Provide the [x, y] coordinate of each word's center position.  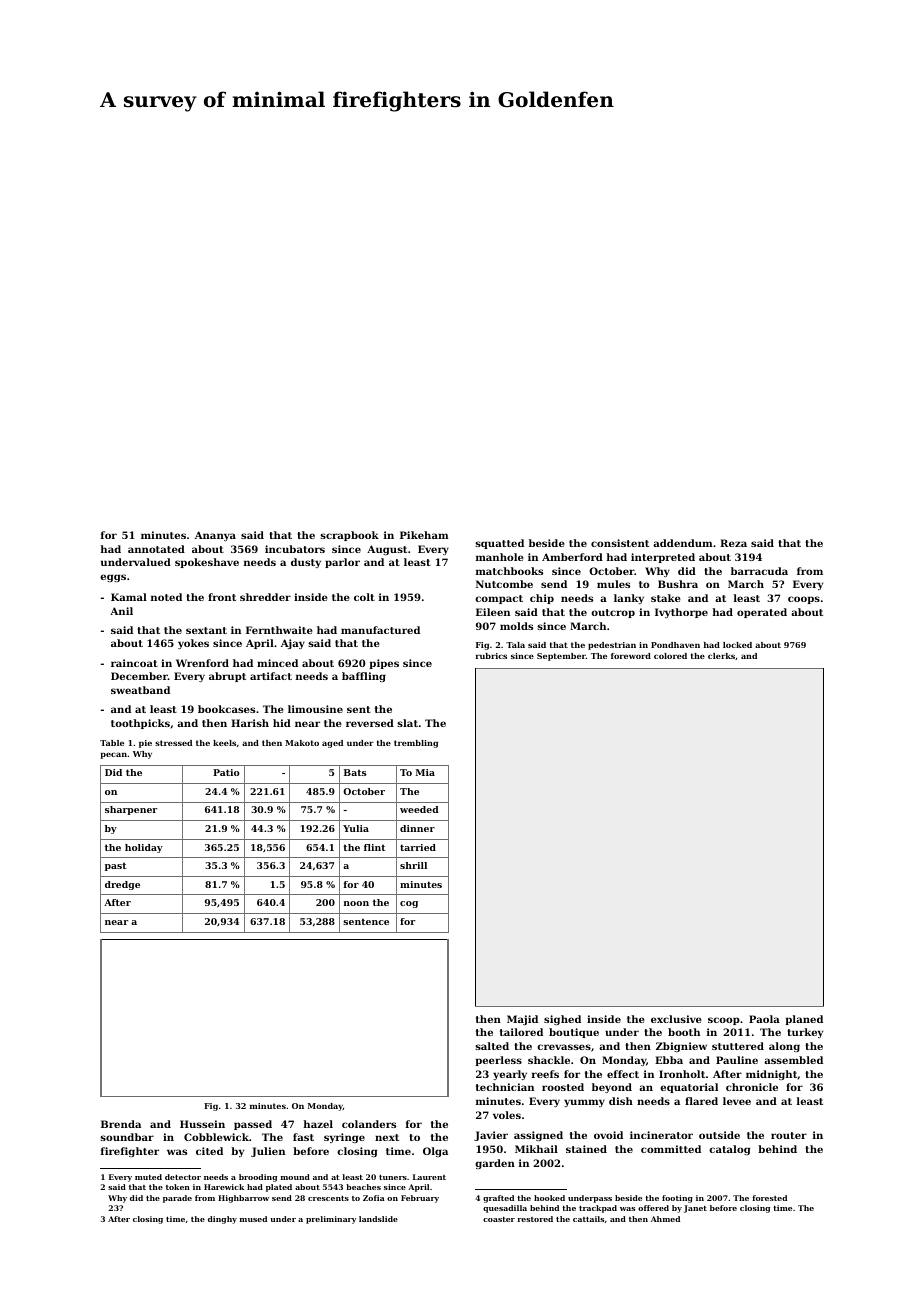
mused [253, 1219]
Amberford [572, 557]
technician [505, 1087]
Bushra [678, 584]
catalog [729, 1150]
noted [166, 597]
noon [356, 903]
